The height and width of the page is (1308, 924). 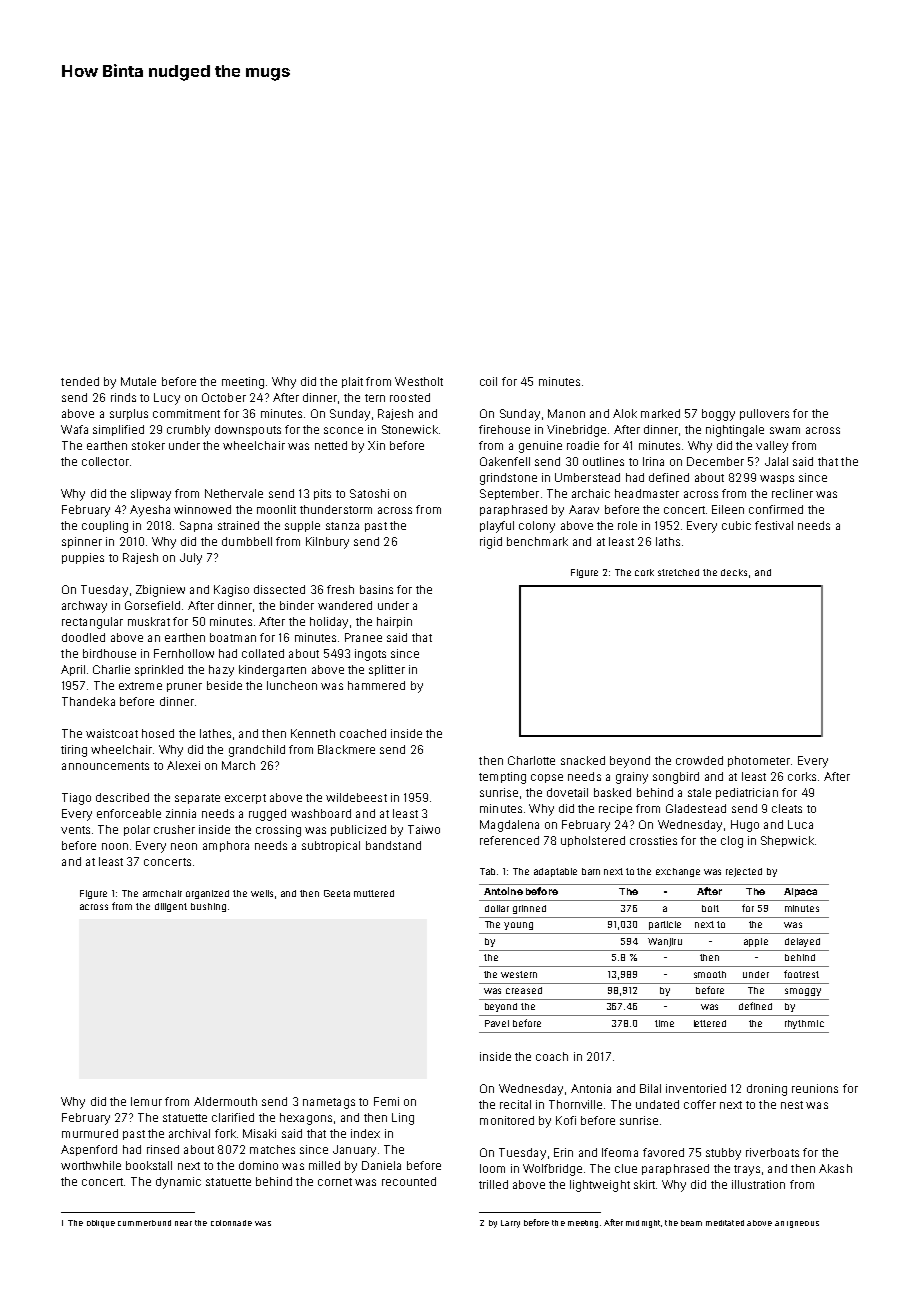 I want to click on Nethervale, so click(x=234, y=493).
